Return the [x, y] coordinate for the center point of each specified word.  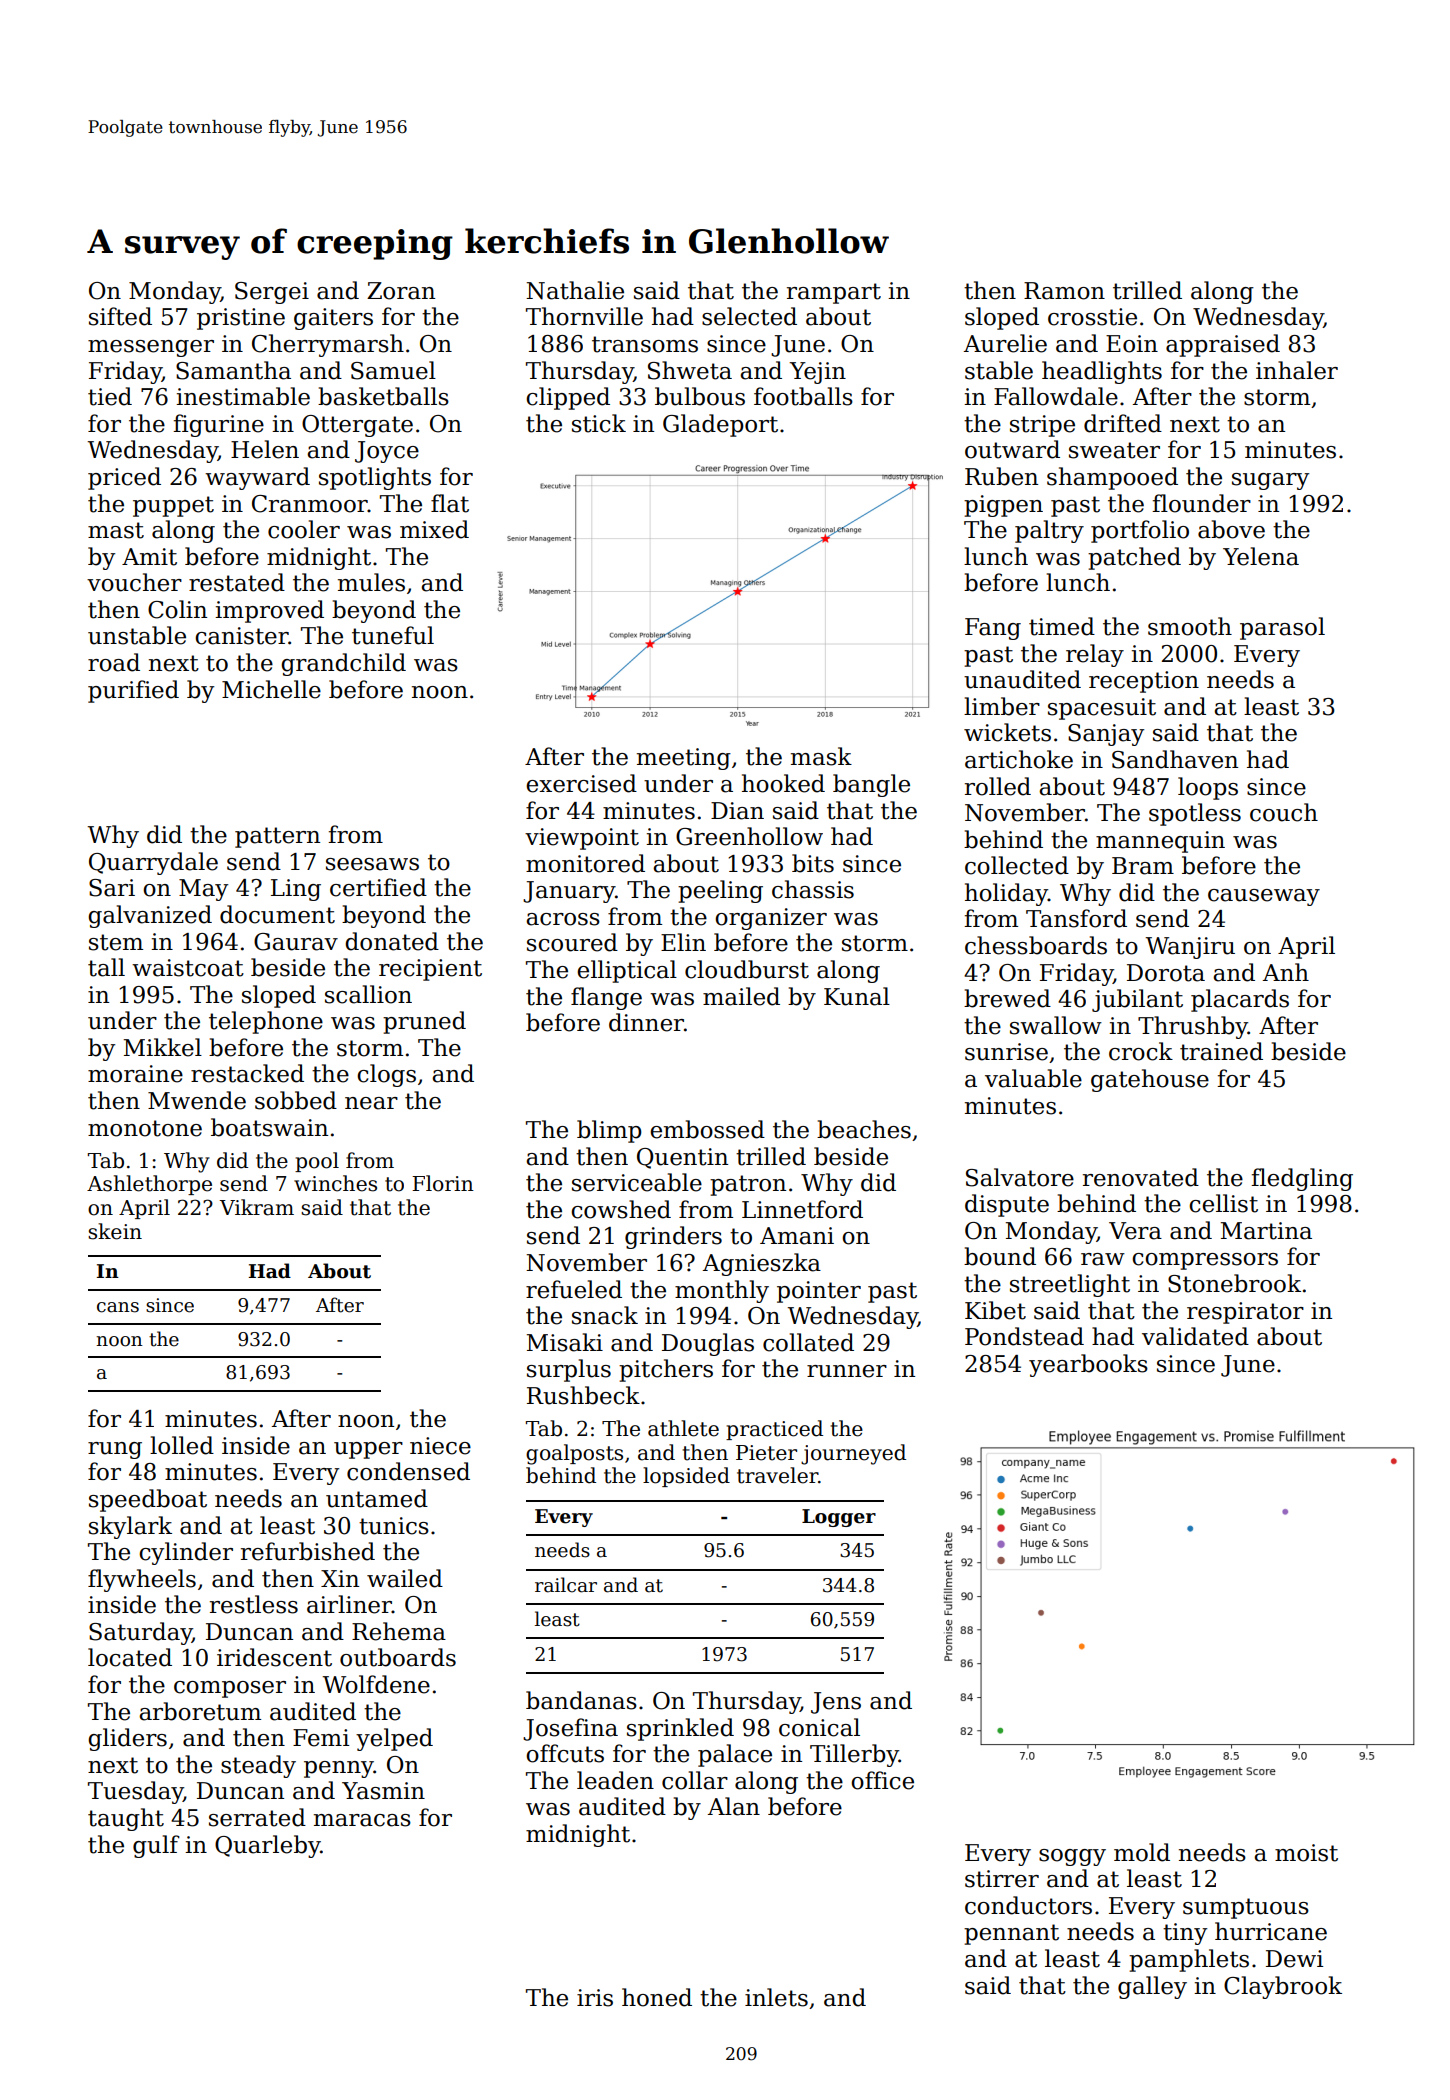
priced [124, 478]
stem [116, 942]
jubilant [1137, 1000]
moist [1306, 1853]
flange [606, 998]
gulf [156, 1846]
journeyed [853, 1454]
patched [1134, 558]
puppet [173, 506]
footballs [803, 396]
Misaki [565, 1342]
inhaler [1297, 370]
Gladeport [720, 425]
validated [1195, 1336]
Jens [836, 1703]
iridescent [274, 1657]
